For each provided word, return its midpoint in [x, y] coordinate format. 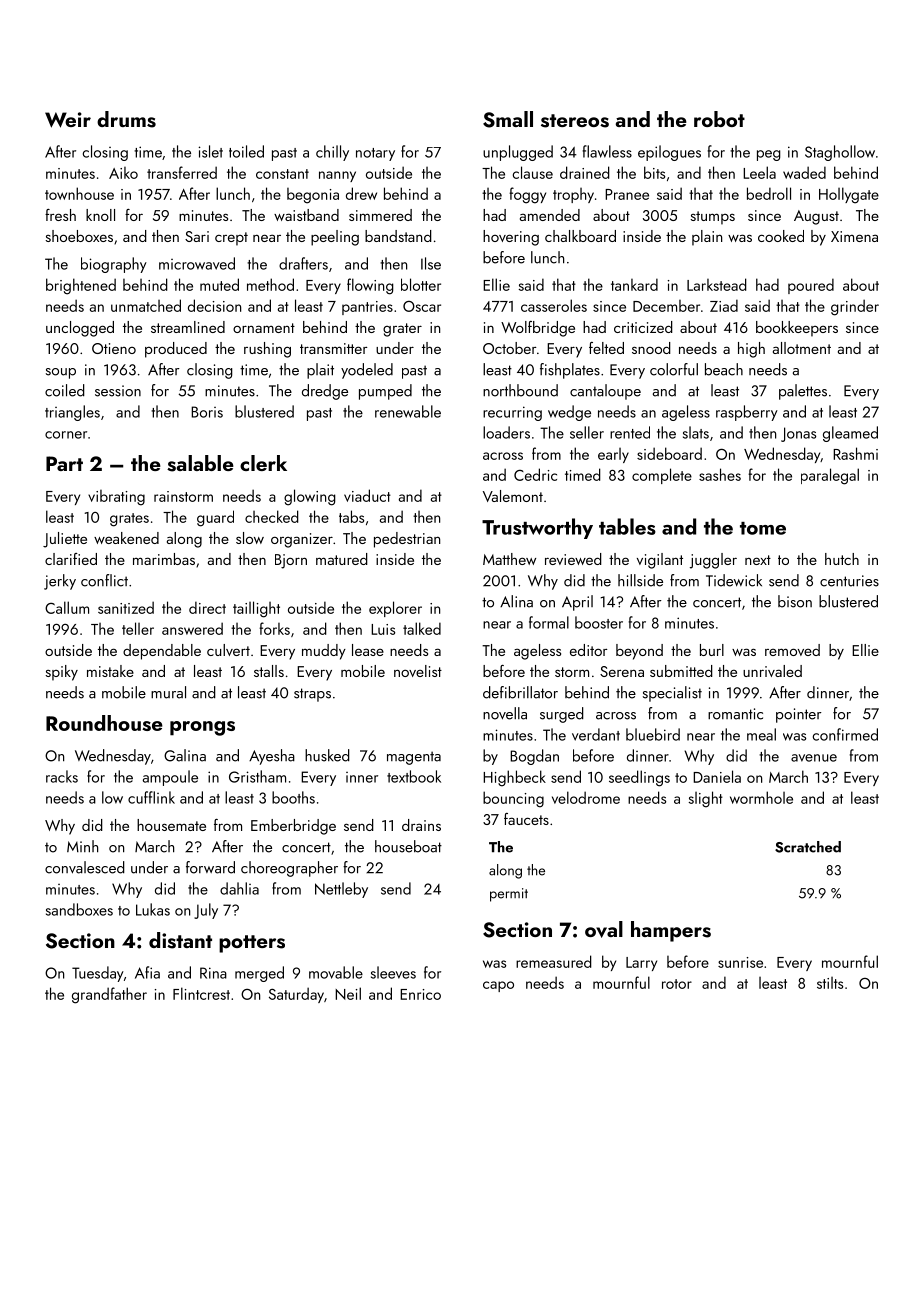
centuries [849, 581]
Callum [67, 607]
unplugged [518, 153]
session [118, 391]
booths [293, 797]
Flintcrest [201, 993]
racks [62, 776]
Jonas [798, 434]
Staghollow [840, 153]
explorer [395, 609]
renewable [408, 411]
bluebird [653, 734]
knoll [100, 215]
